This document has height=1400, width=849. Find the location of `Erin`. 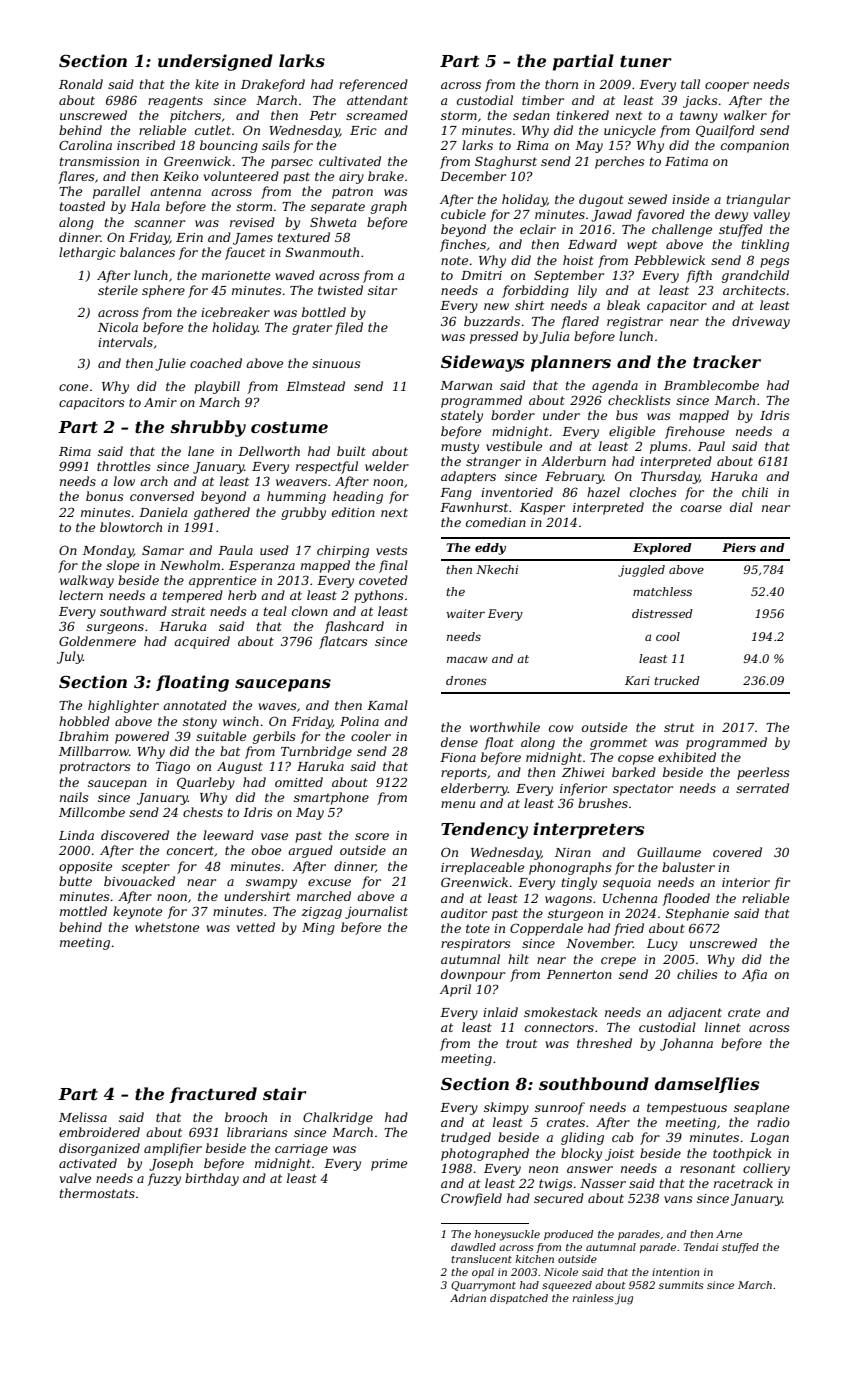

Erin is located at coordinates (189, 237).
